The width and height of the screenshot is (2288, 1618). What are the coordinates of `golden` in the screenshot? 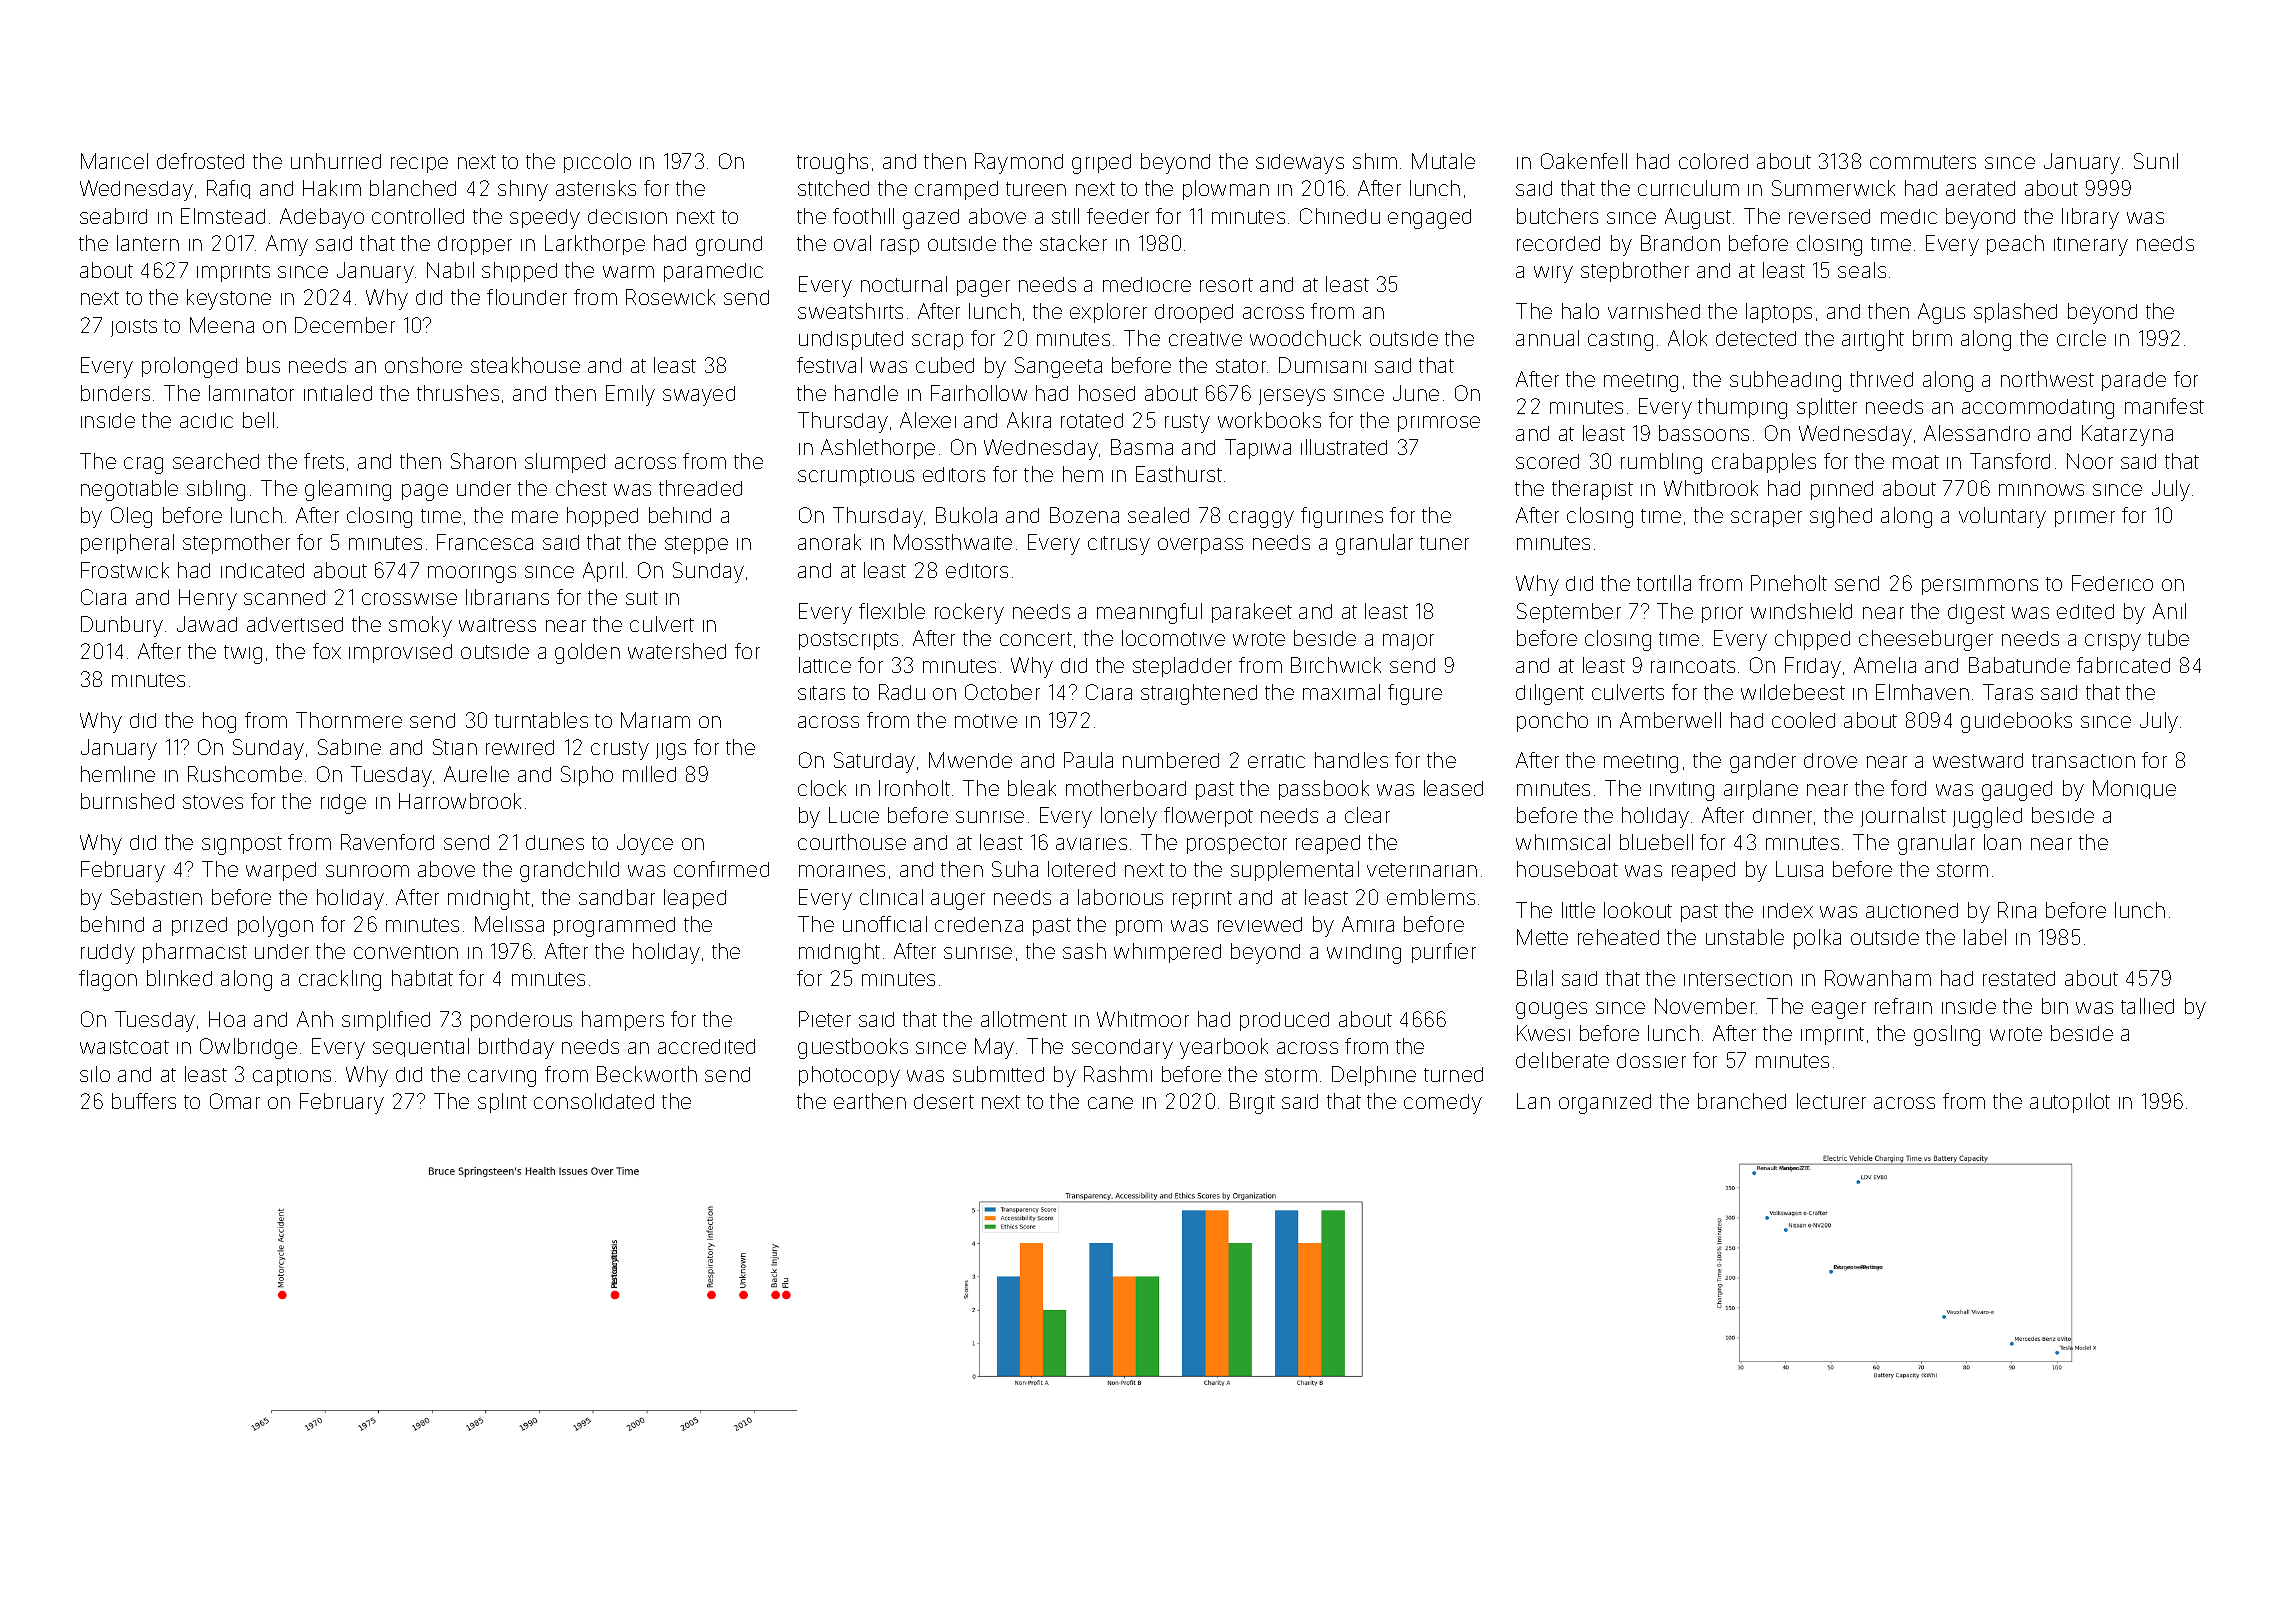 It's located at (587, 653).
